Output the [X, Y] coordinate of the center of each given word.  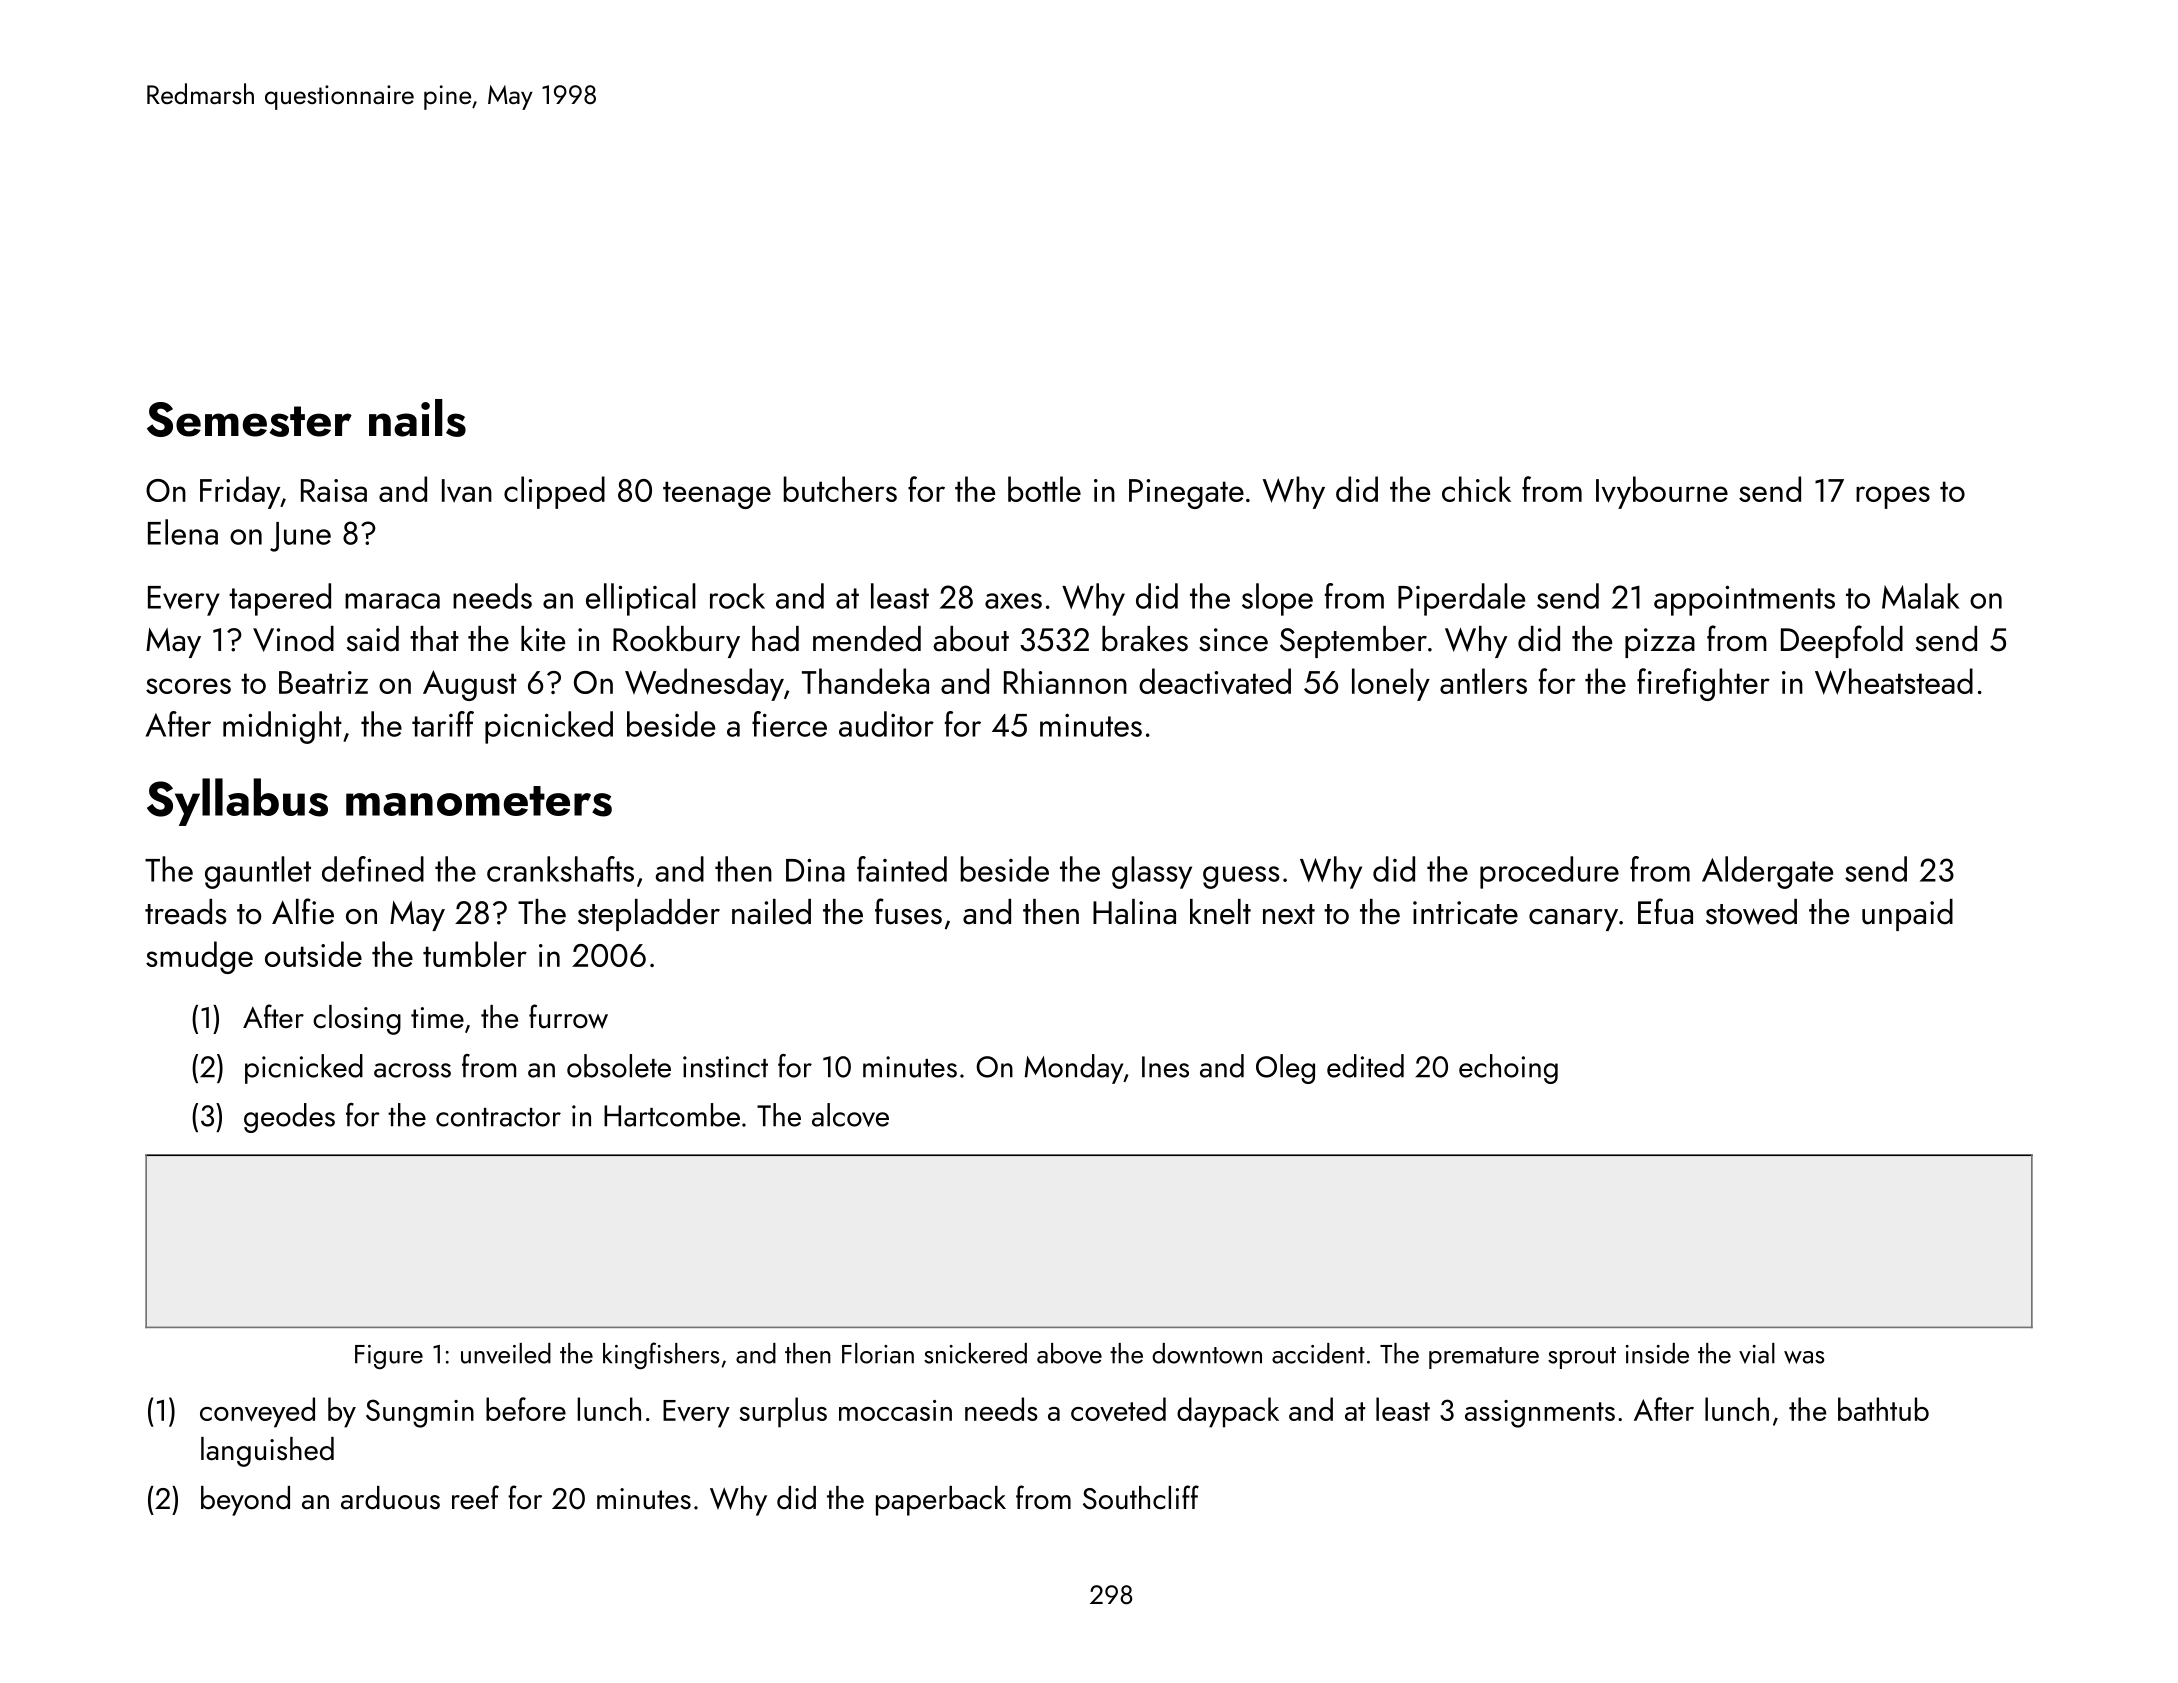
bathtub [1883, 1409]
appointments [1744, 601]
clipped [554, 492]
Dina [815, 870]
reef [475, 1497]
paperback [941, 1501]
